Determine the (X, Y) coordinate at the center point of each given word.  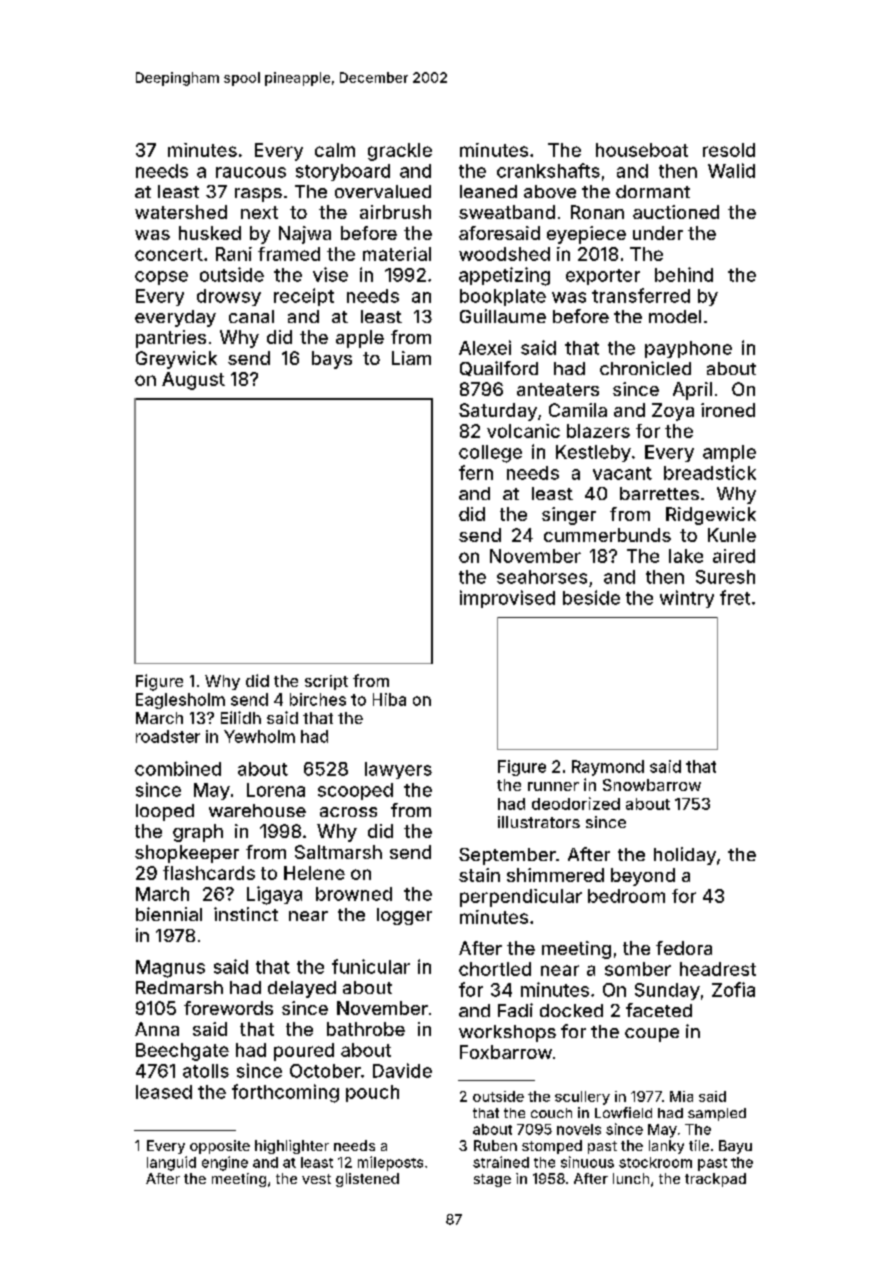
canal (251, 316)
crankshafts (548, 170)
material (397, 254)
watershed (181, 212)
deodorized (576, 803)
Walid (731, 170)
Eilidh (241, 717)
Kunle (732, 535)
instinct (246, 914)
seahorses (542, 577)
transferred (641, 295)
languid (171, 1163)
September (507, 856)
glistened (367, 1180)
